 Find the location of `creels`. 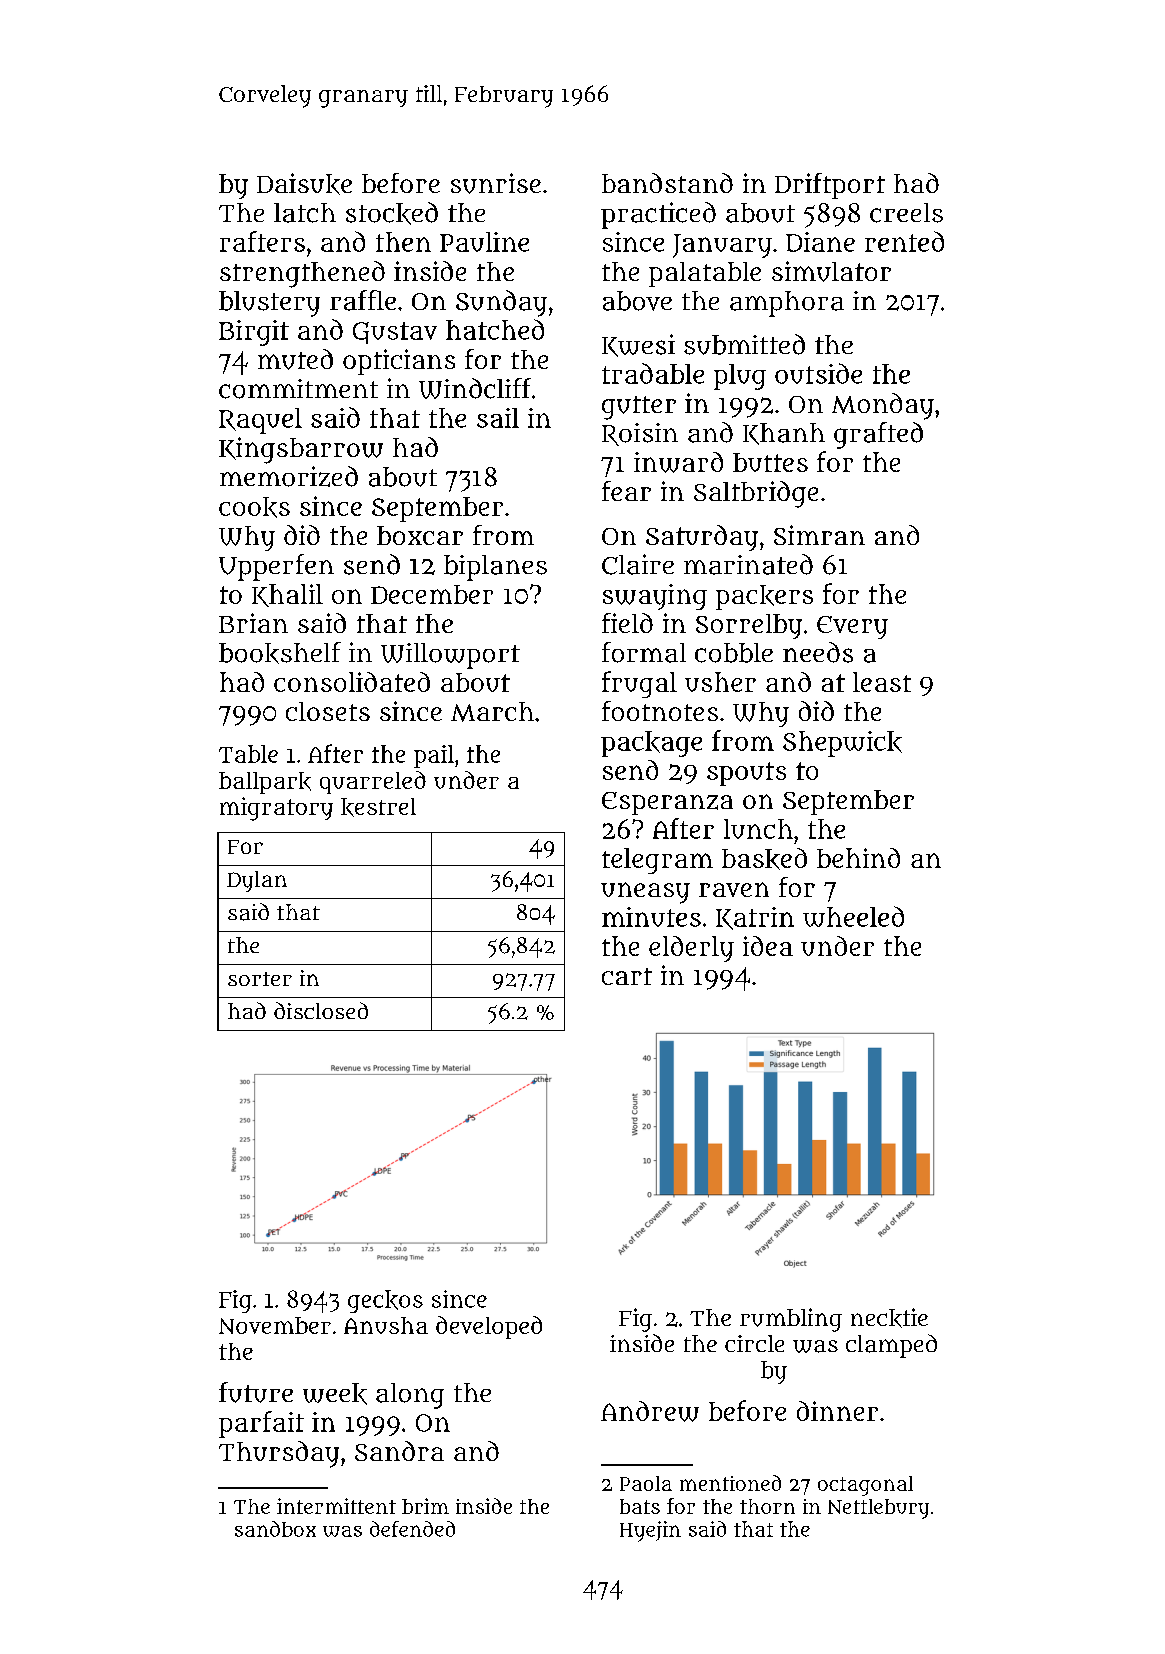

creels is located at coordinates (906, 213).
